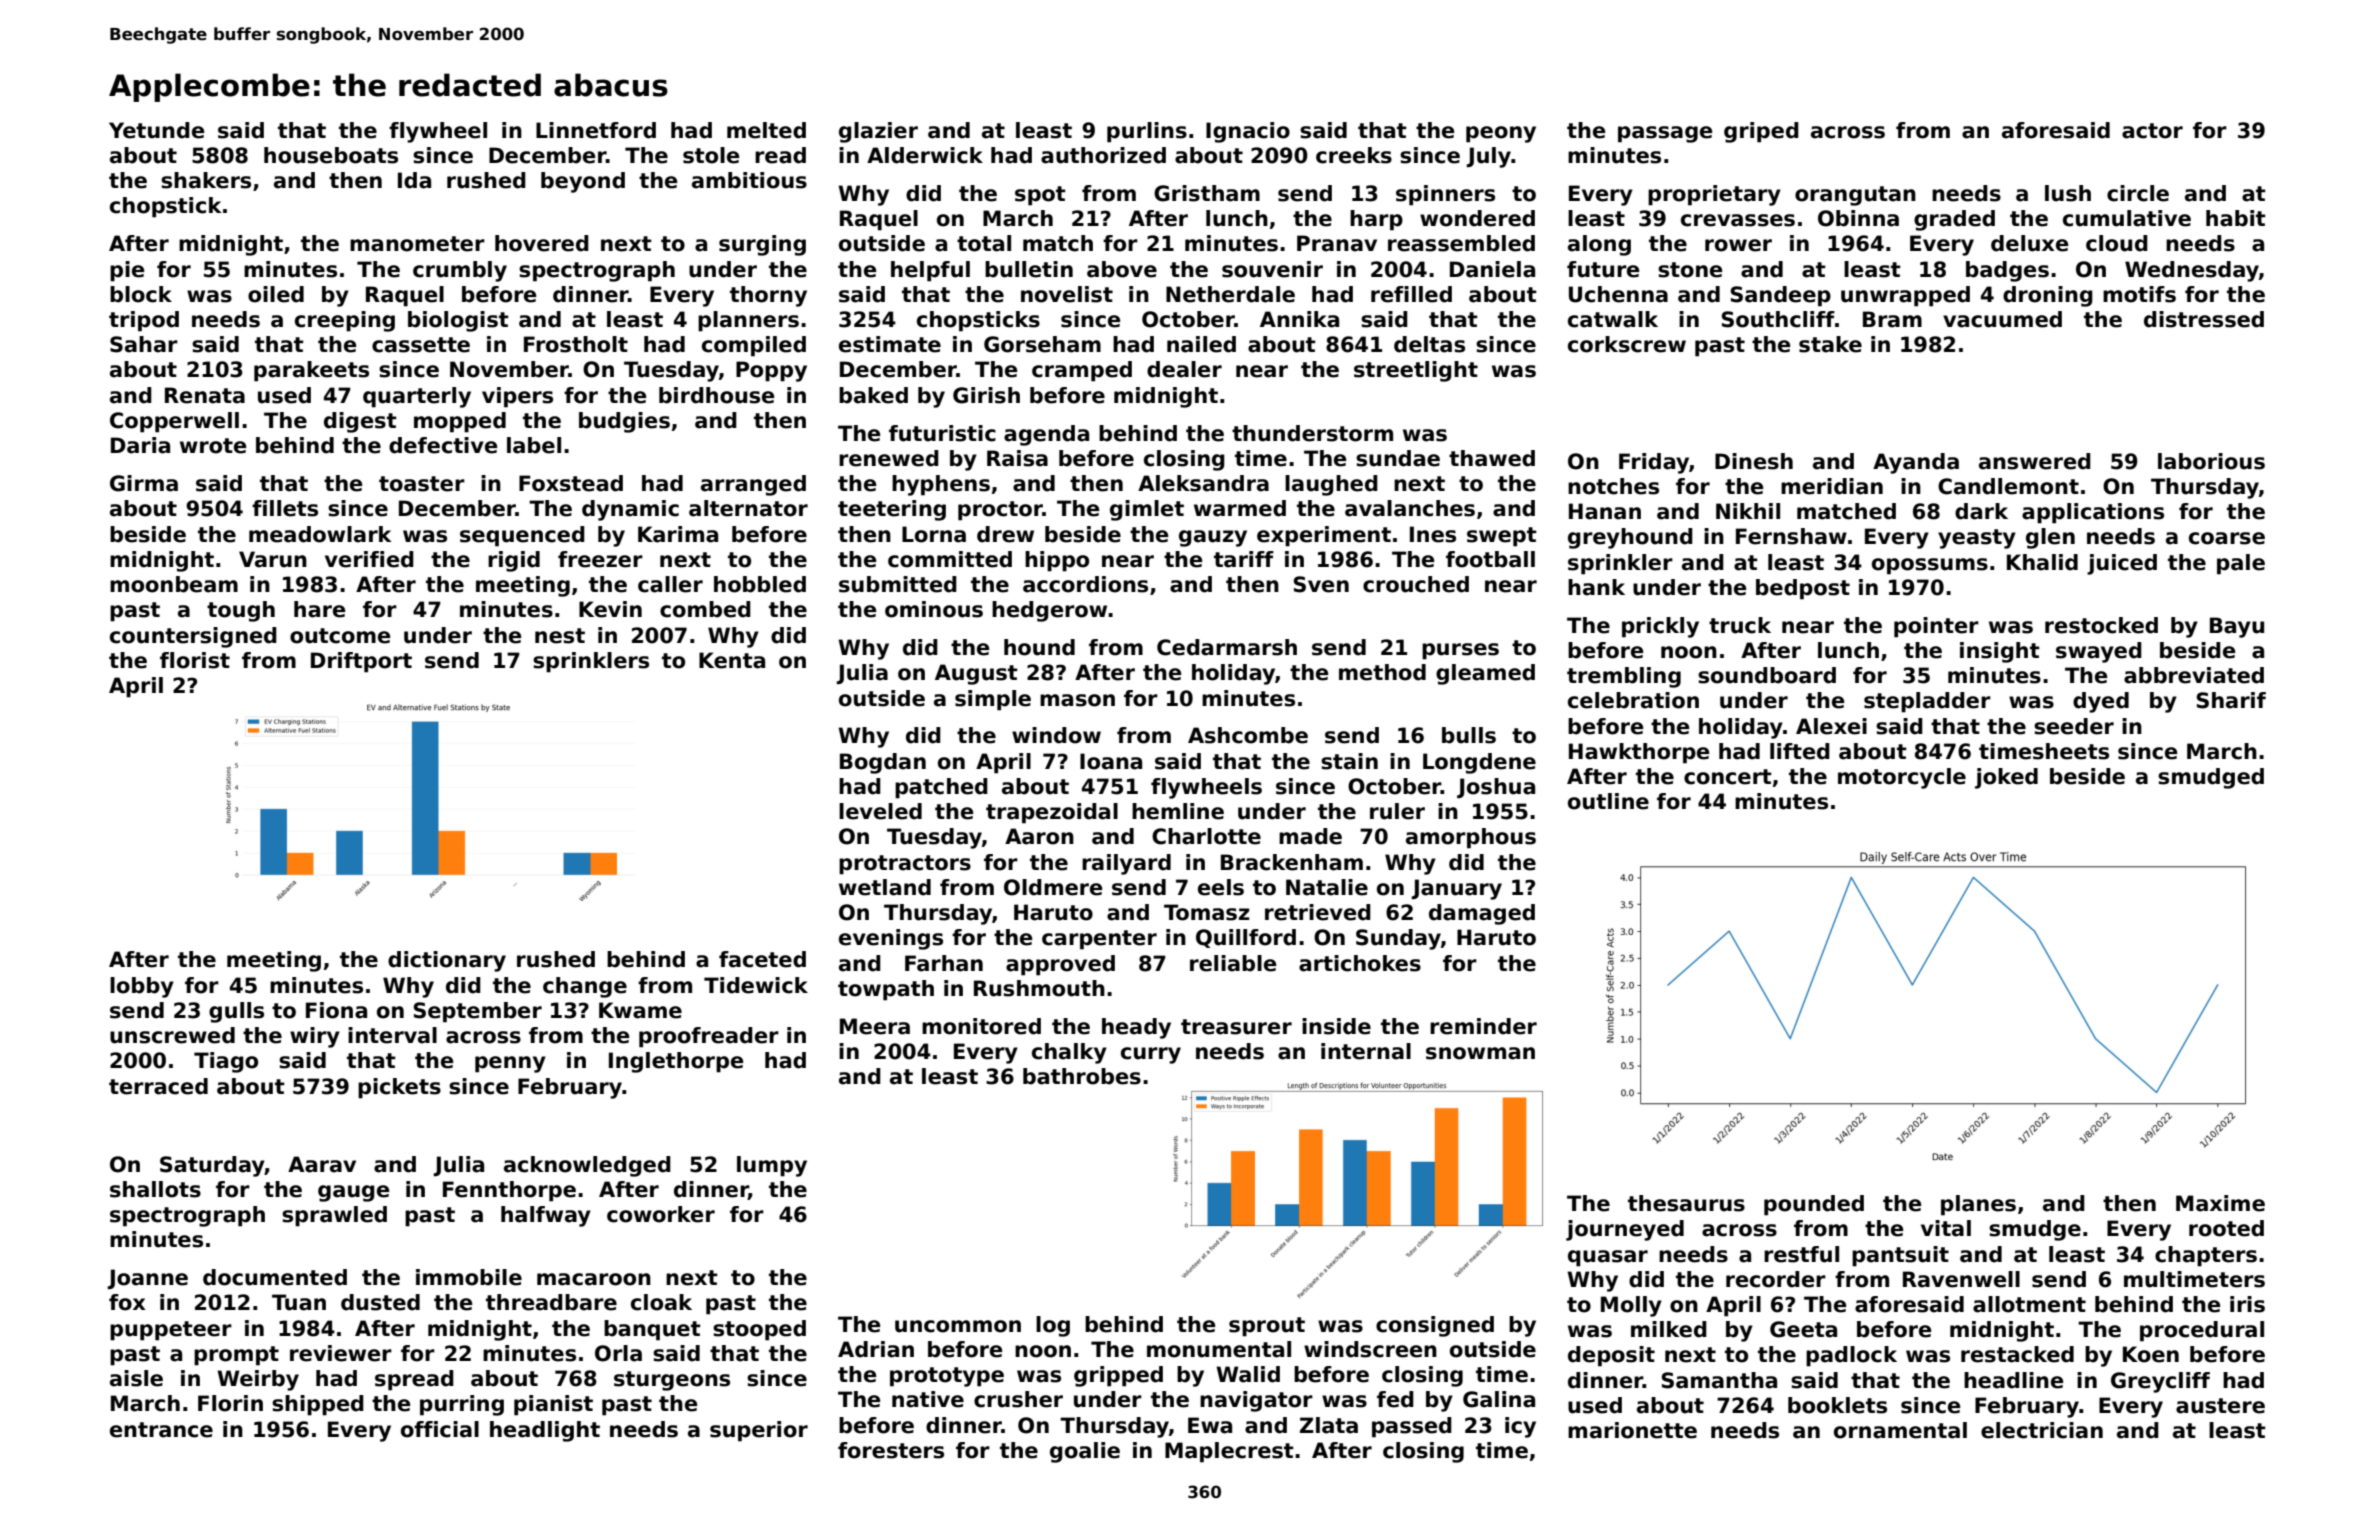 This image has height=1537, width=2375. I want to click on Linnetford, so click(596, 130).
